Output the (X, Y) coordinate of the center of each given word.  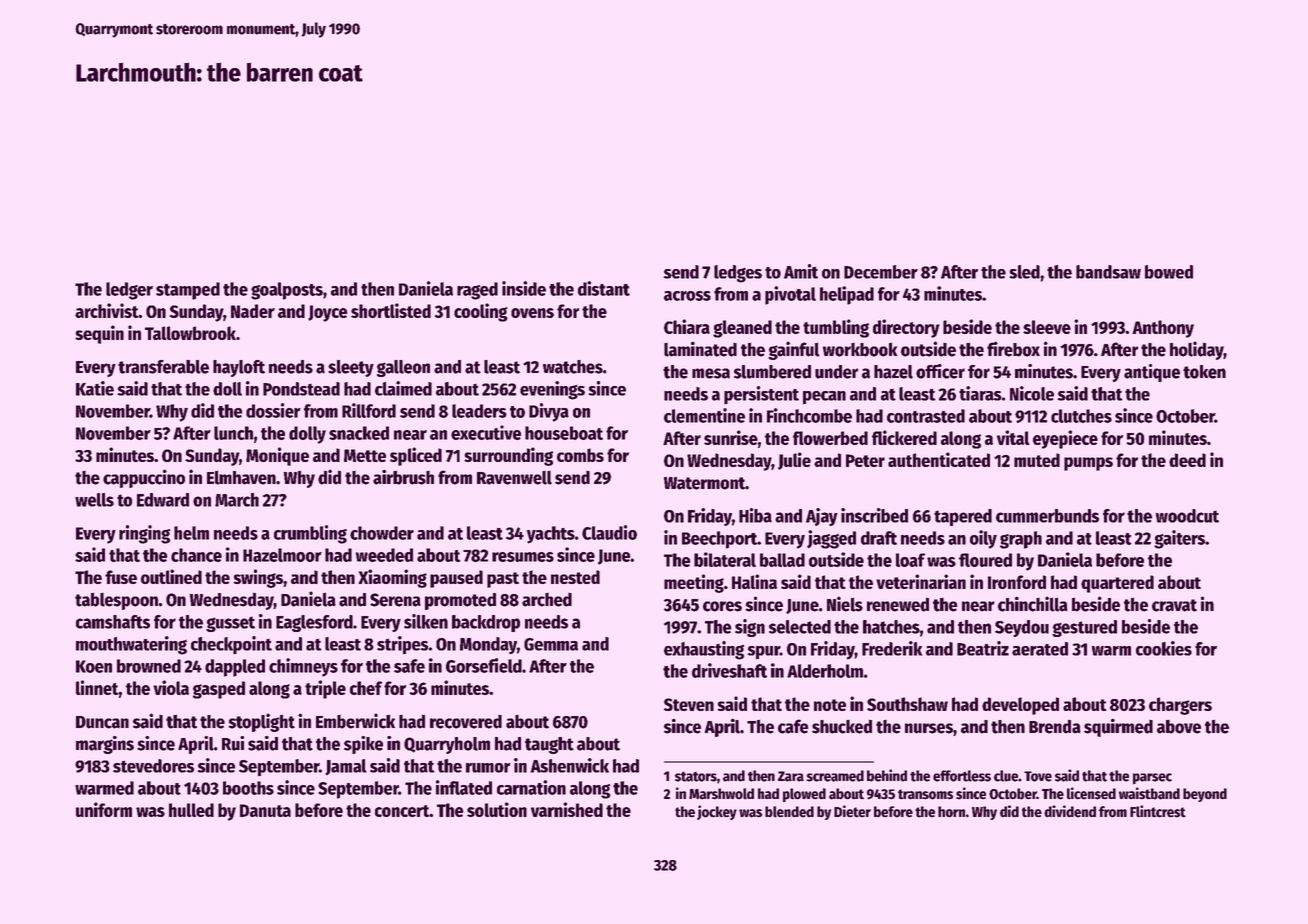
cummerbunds (1047, 516)
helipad (847, 295)
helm (191, 533)
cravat (1174, 605)
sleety (351, 368)
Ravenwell (514, 478)
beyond (1205, 795)
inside (524, 288)
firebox (1013, 349)
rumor (488, 768)
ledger (129, 291)
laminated (700, 349)
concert (402, 811)
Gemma (551, 644)
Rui (233, 743)
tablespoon (116, 601)
